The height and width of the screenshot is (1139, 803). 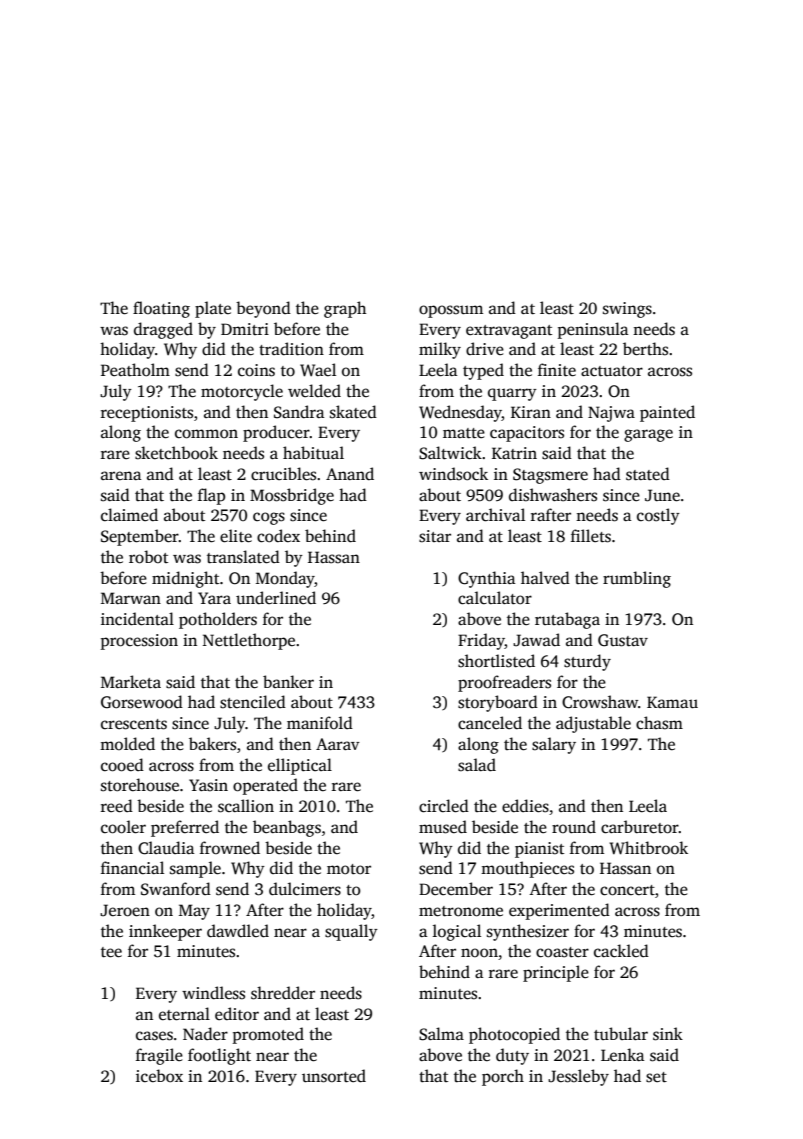 What do you see at coordinates (645, 349) in the screenshot?
I see `berths` at bounding box center [645, 349].
